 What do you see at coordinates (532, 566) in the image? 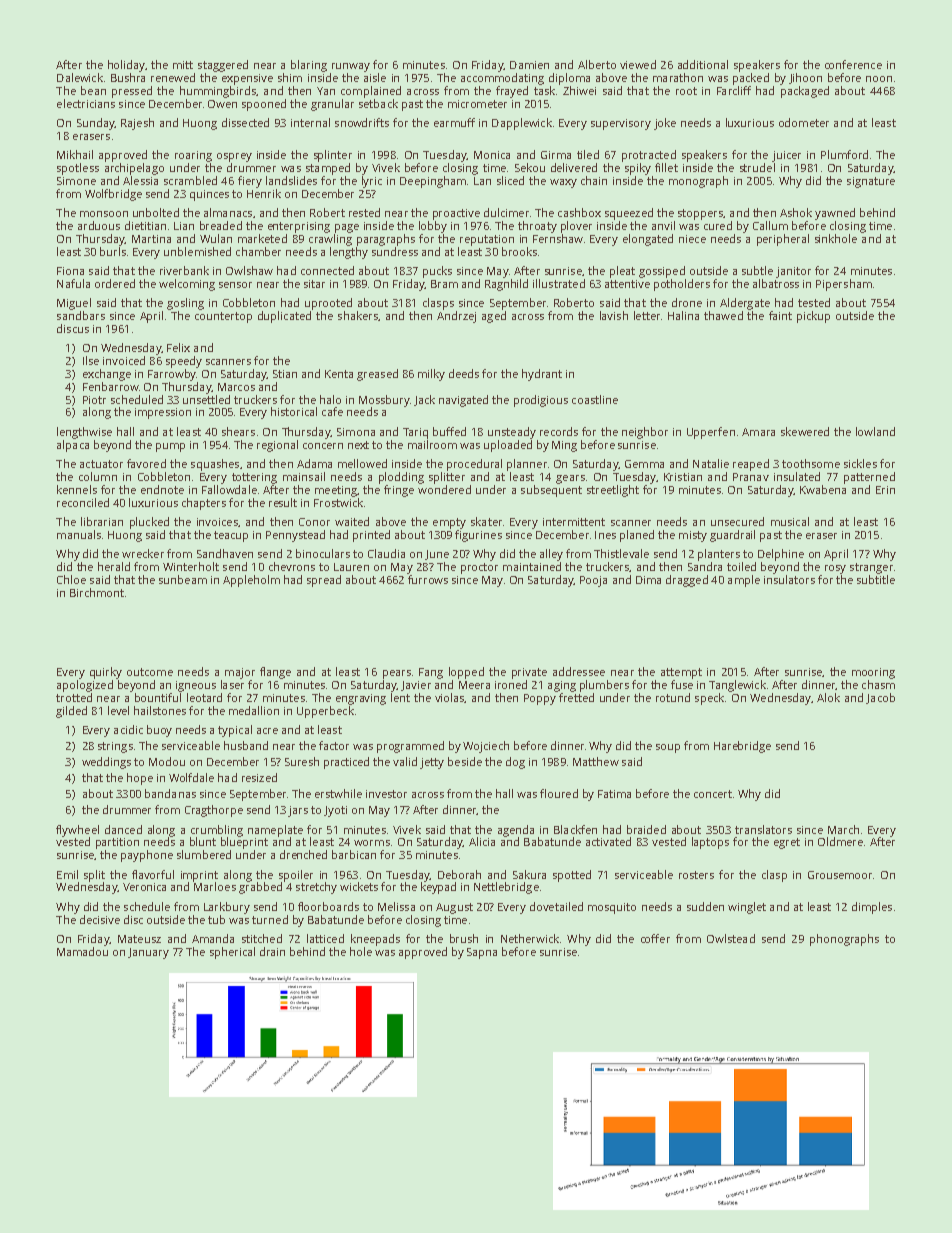
I see `maintained` at bounding box center [532, 566].
